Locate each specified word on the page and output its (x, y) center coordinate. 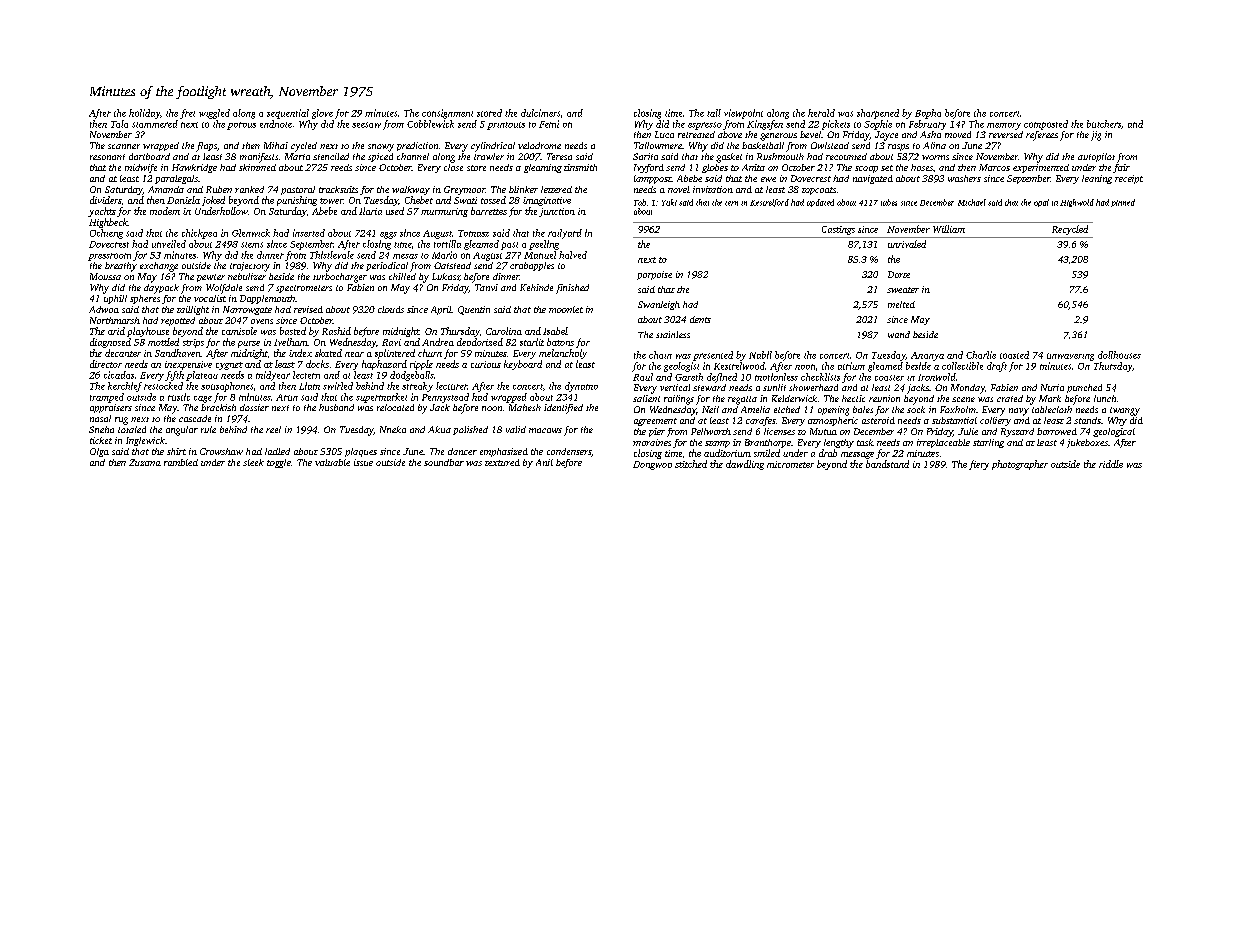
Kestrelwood (739, 366)
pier (657, 432)
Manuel (540, 255)
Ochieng (106, 234)
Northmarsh (115, 320)
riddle (1111, 464)
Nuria (1052, 387)
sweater (903, 290)
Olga (99, 452)
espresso (705, 126)
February (927, 125)
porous (241, 126)
